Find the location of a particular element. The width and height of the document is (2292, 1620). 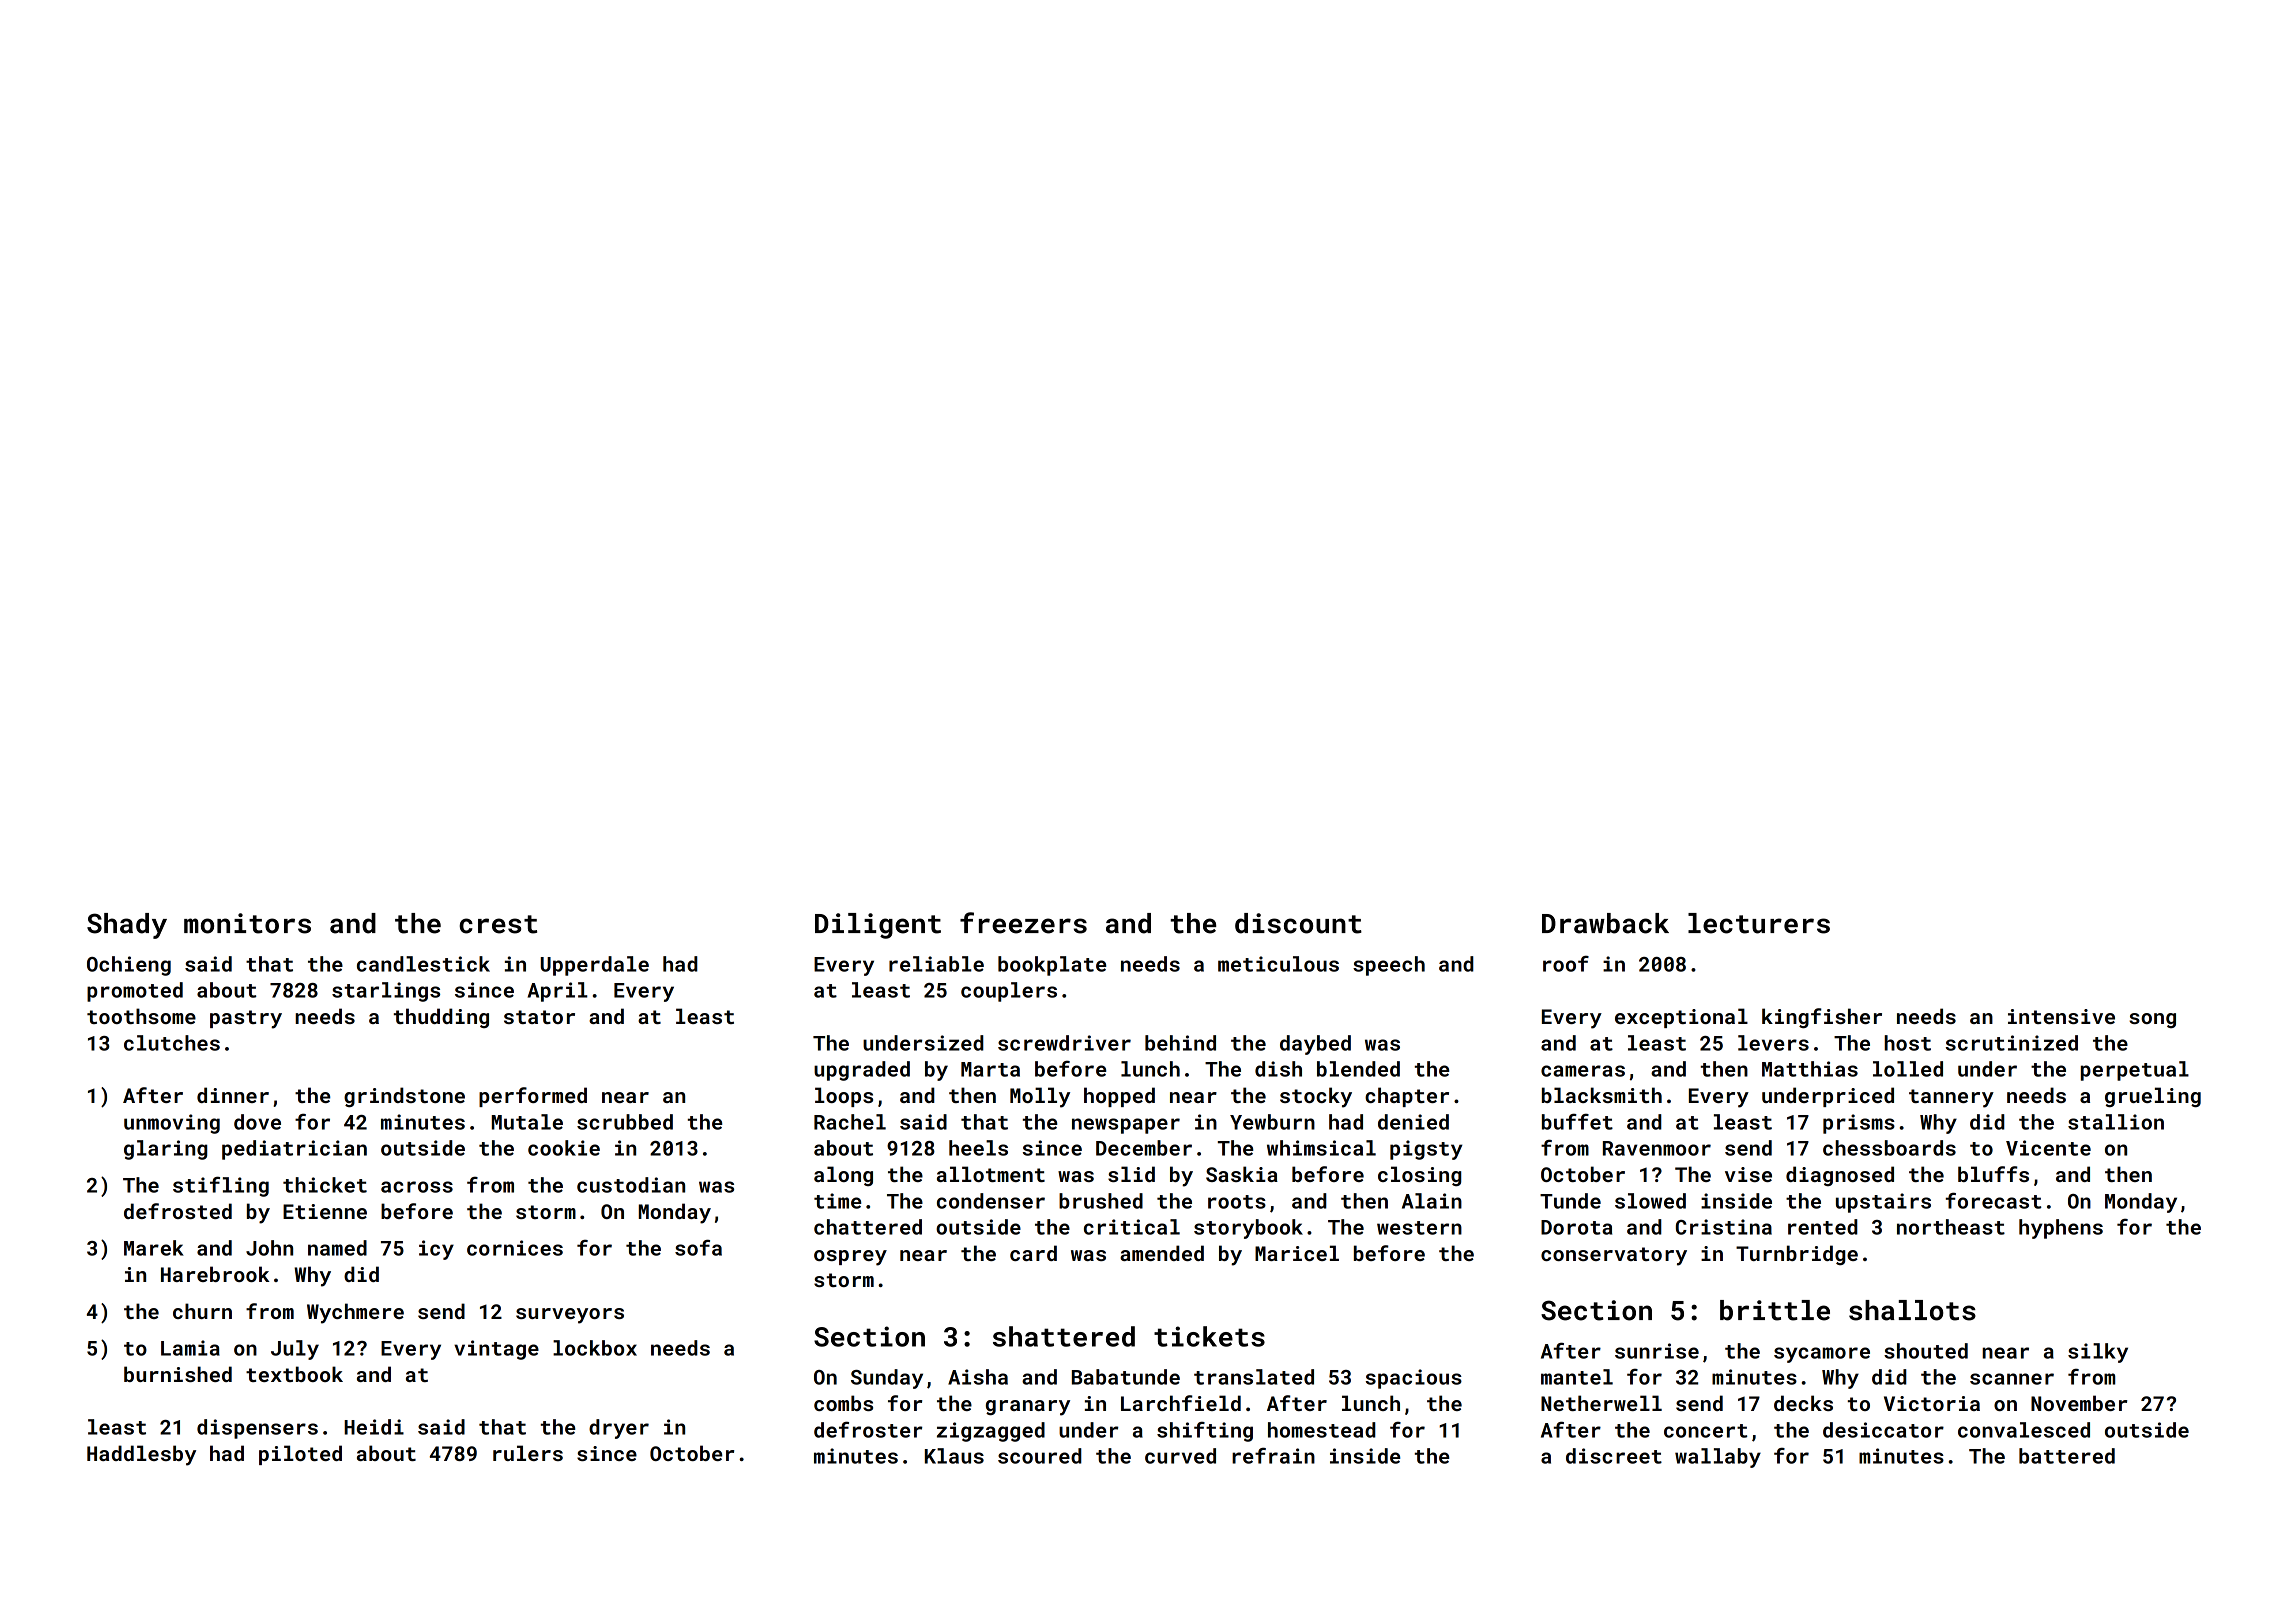

slid is located at coordinates (1131, 1174).
